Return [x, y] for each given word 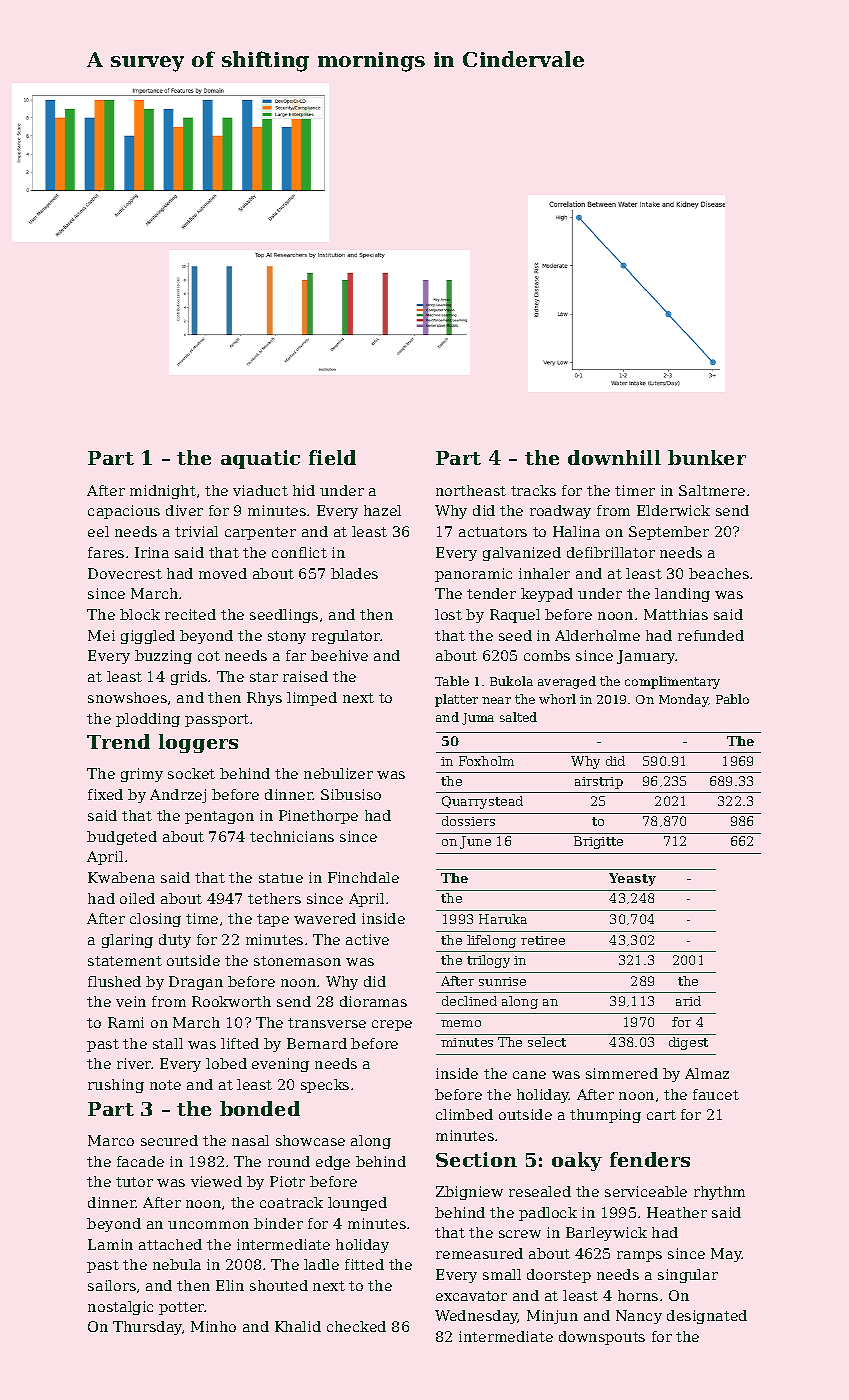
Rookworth [231, 1001]
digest [688, 1043]
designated [707, 1317]
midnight [163, 492]
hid [304, 490]
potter [182, 1308]
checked [356, 1326]
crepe [392, 1025]
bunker [707, 457]
